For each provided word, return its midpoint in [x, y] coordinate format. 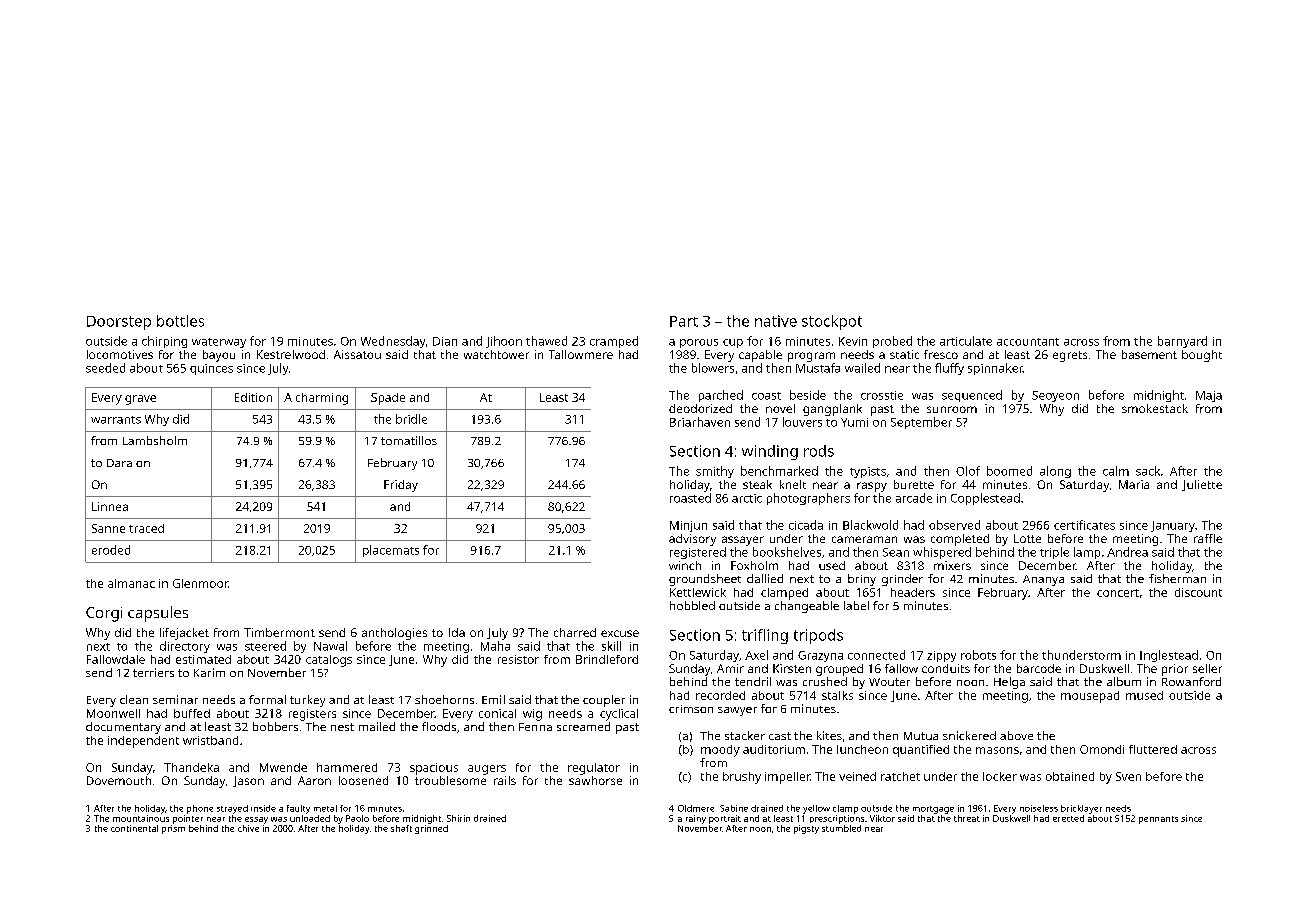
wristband [210, 740]
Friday [401, 486]
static [904, 354]
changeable [807, 607]
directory [185, 647]
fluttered [1153, 749]
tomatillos [409, 440]
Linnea [110, 506]
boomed [1009, 471]
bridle [411, 419]
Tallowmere [581, 354]
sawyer [737, 711]
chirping [164, 342]
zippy [941, 656]
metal [325, 808]
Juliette [1202, 485]
